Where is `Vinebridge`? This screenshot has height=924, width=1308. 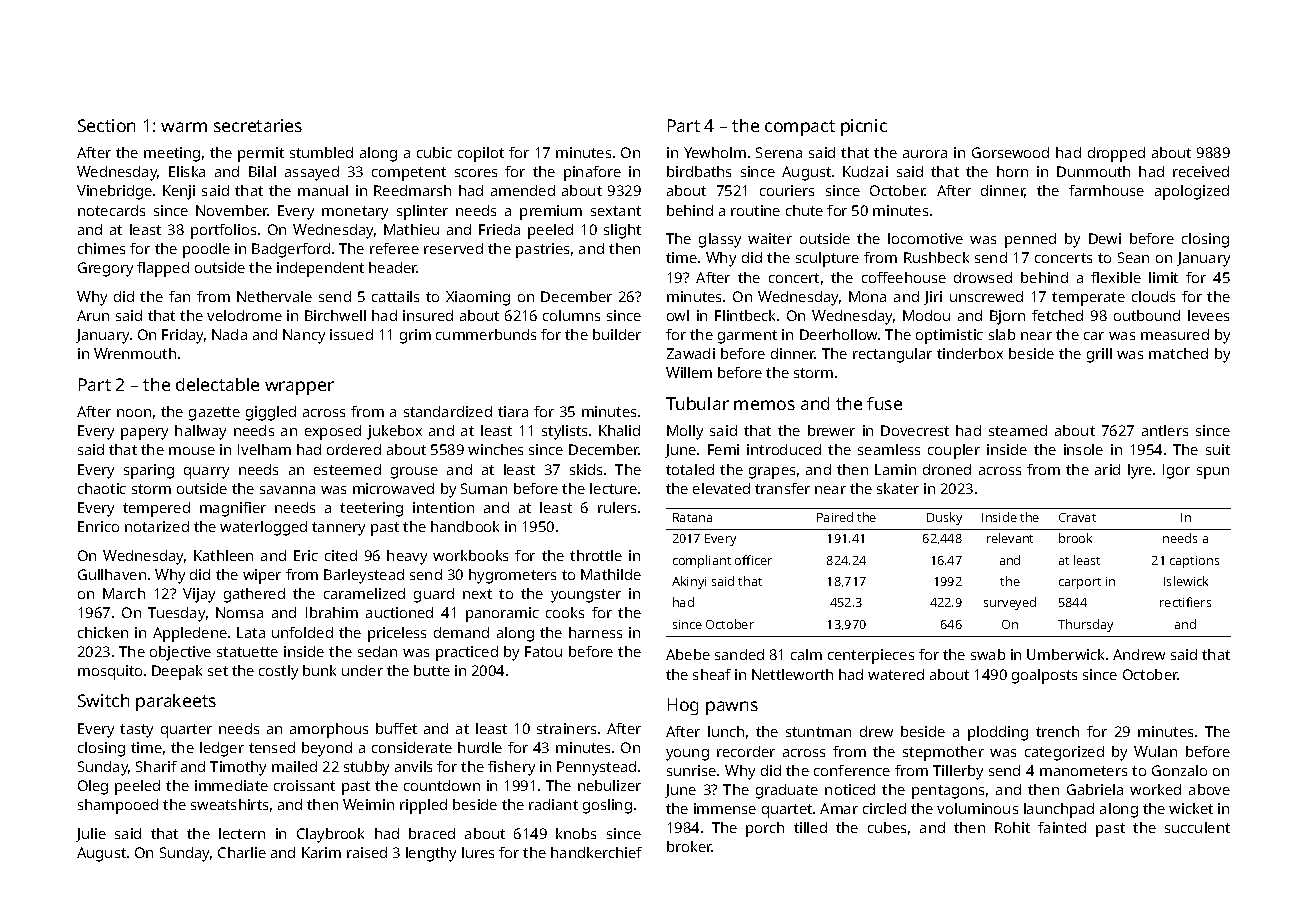
Vinebridge is located at coordinates (114, 192).
